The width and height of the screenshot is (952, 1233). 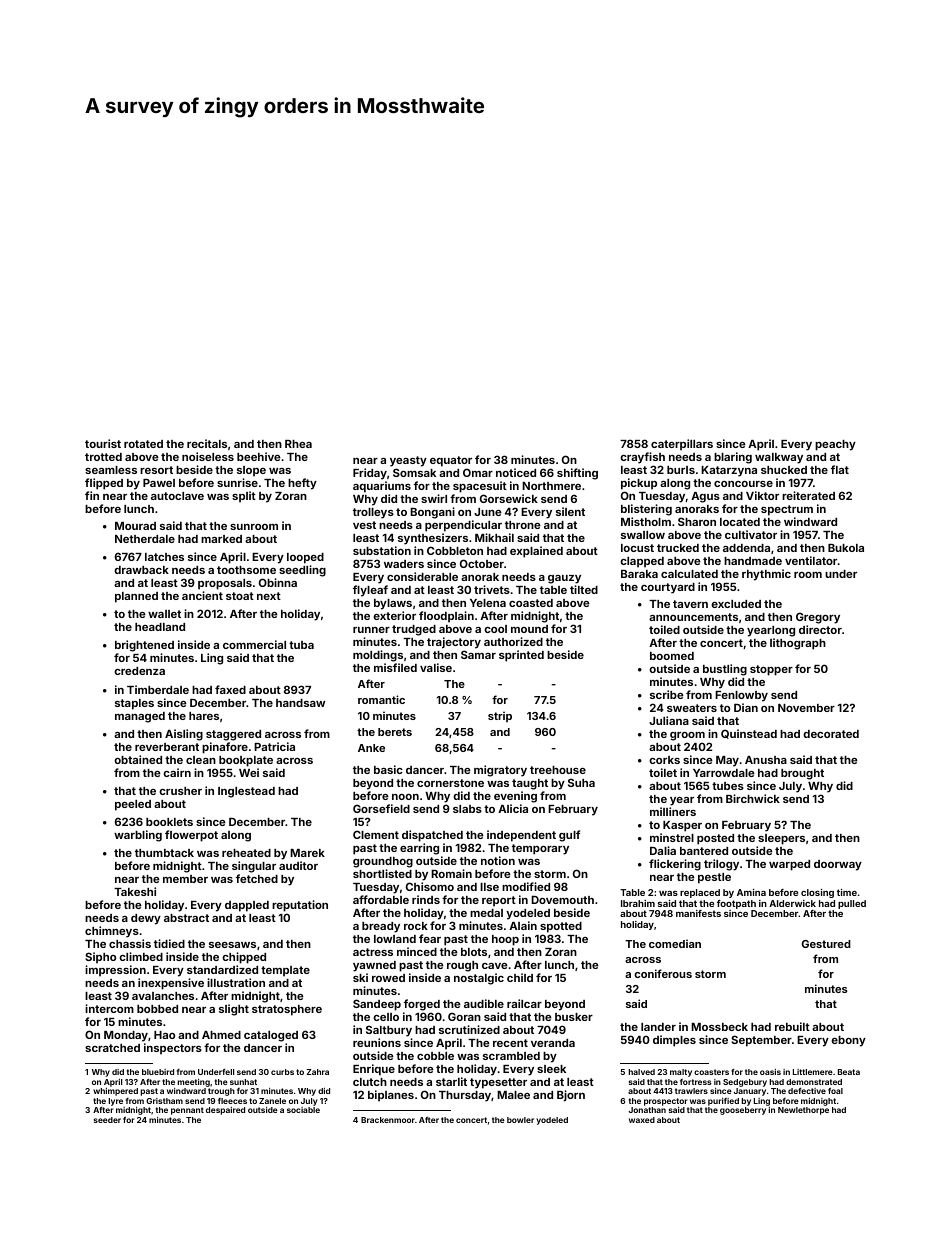 What do you see at coordinates (405, 797) in the screenshot?
I see `noon` at bounding box center [405, 797].
